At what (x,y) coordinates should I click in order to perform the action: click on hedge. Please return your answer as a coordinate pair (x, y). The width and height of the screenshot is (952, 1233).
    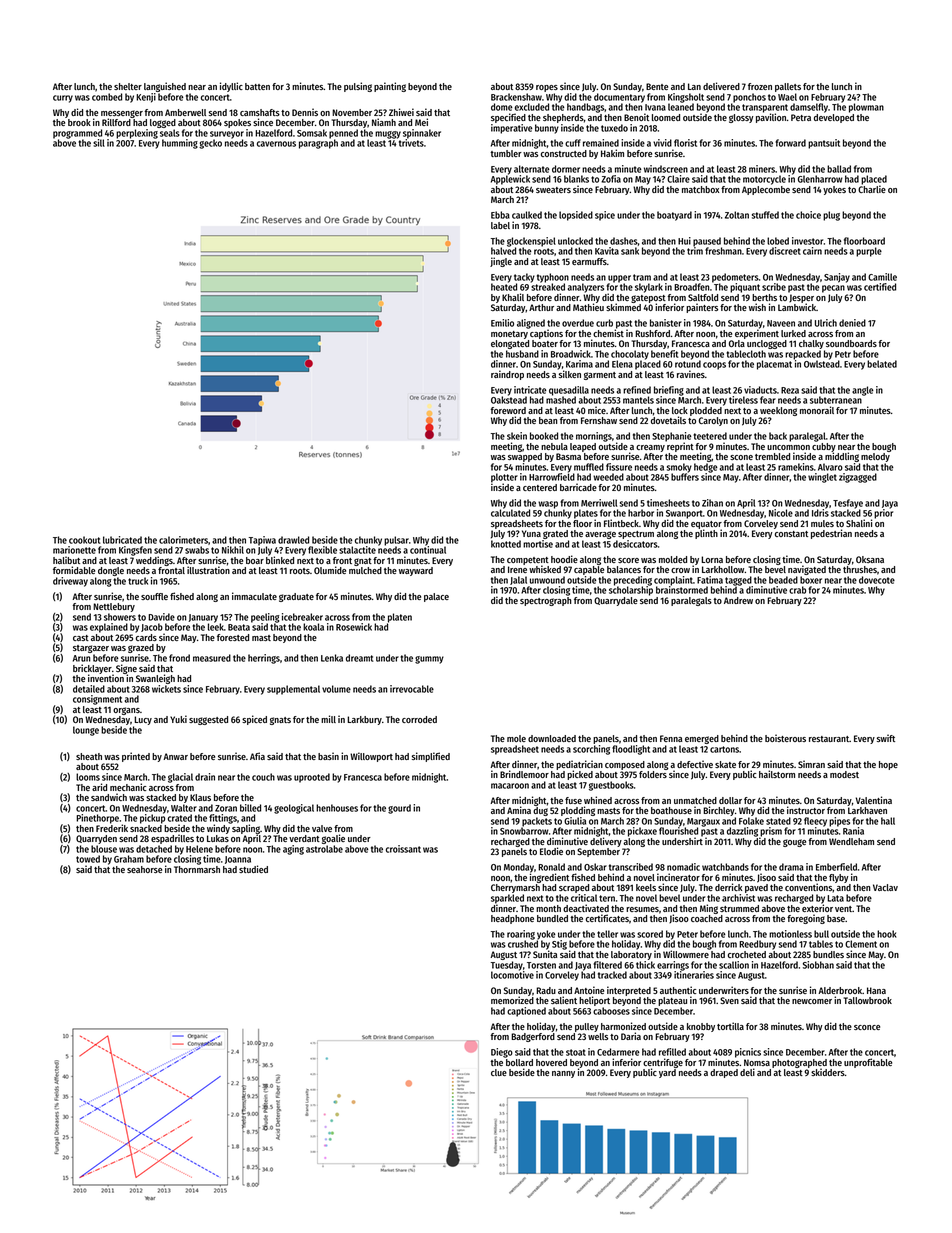
    Looking at the image, I should click on (706, 468).
